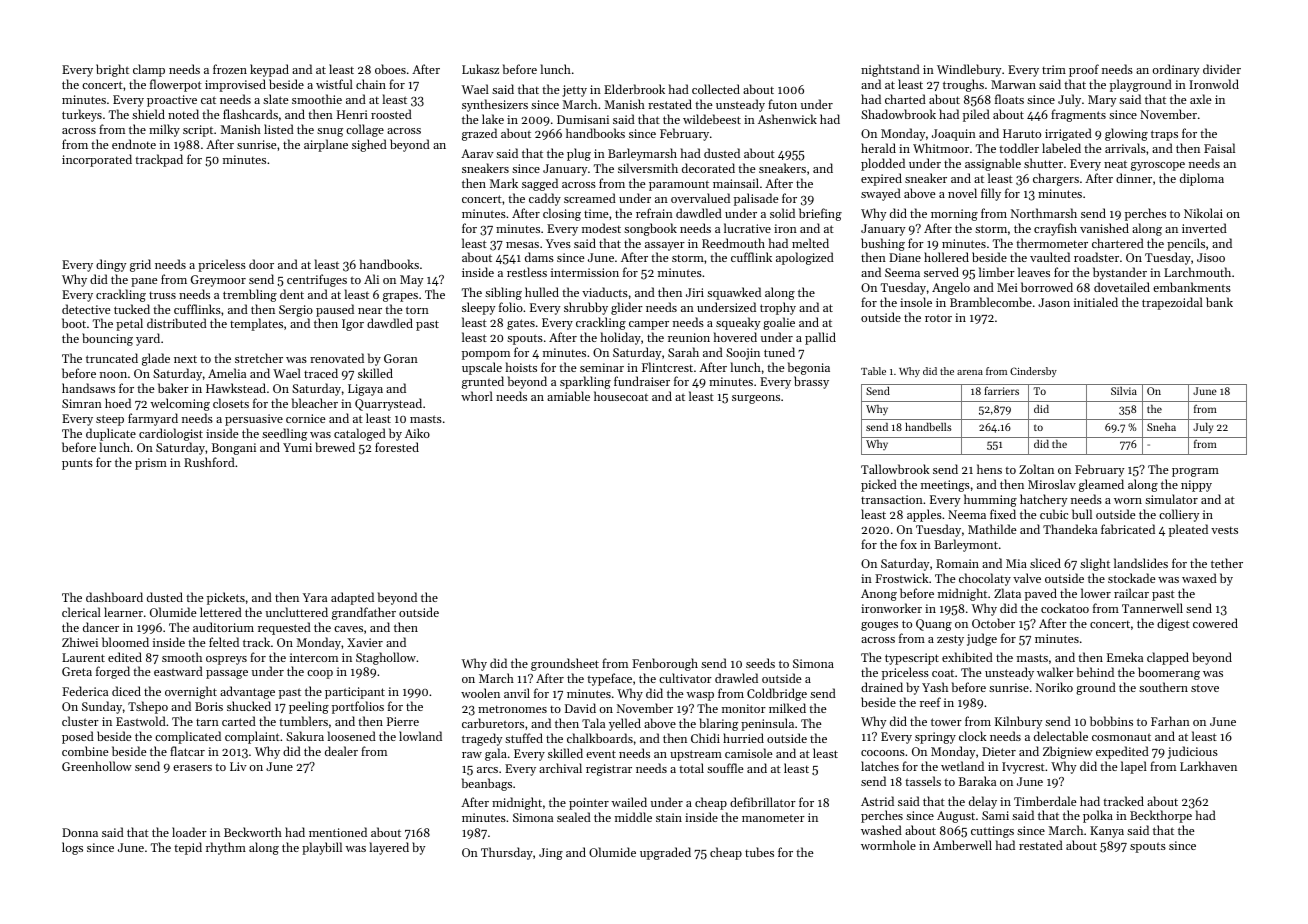  Describe the element at coordinates (189, 832) in the document. I see `loader` at that location.
